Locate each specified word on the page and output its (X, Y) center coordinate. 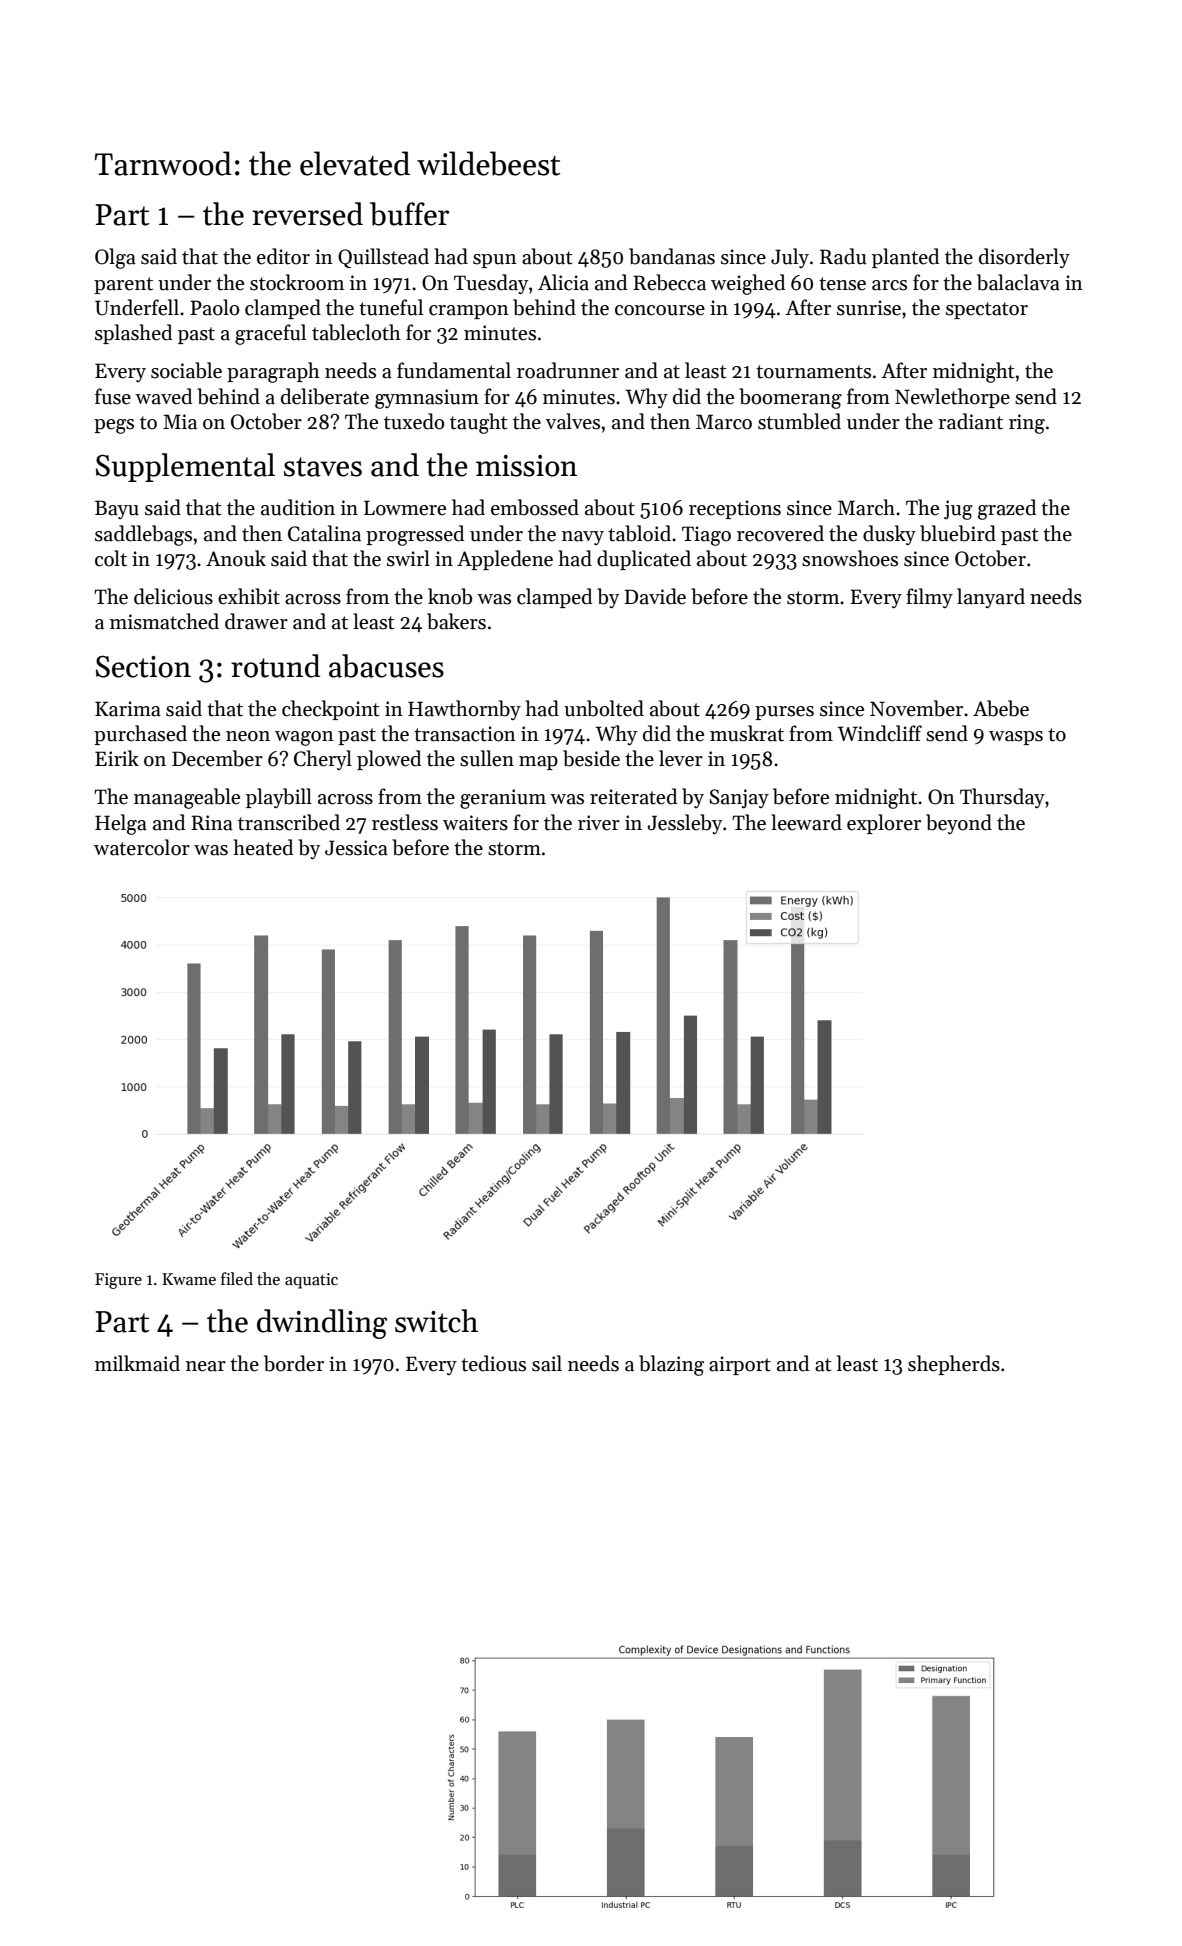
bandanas (672, 256)
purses (784, 713)
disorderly (1024, 258)
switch (436, 1321)
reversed (307, 214)
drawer (256, 621)
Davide (655, 596)
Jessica (356, 848)
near (206, 1366)
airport (740, 1365)
